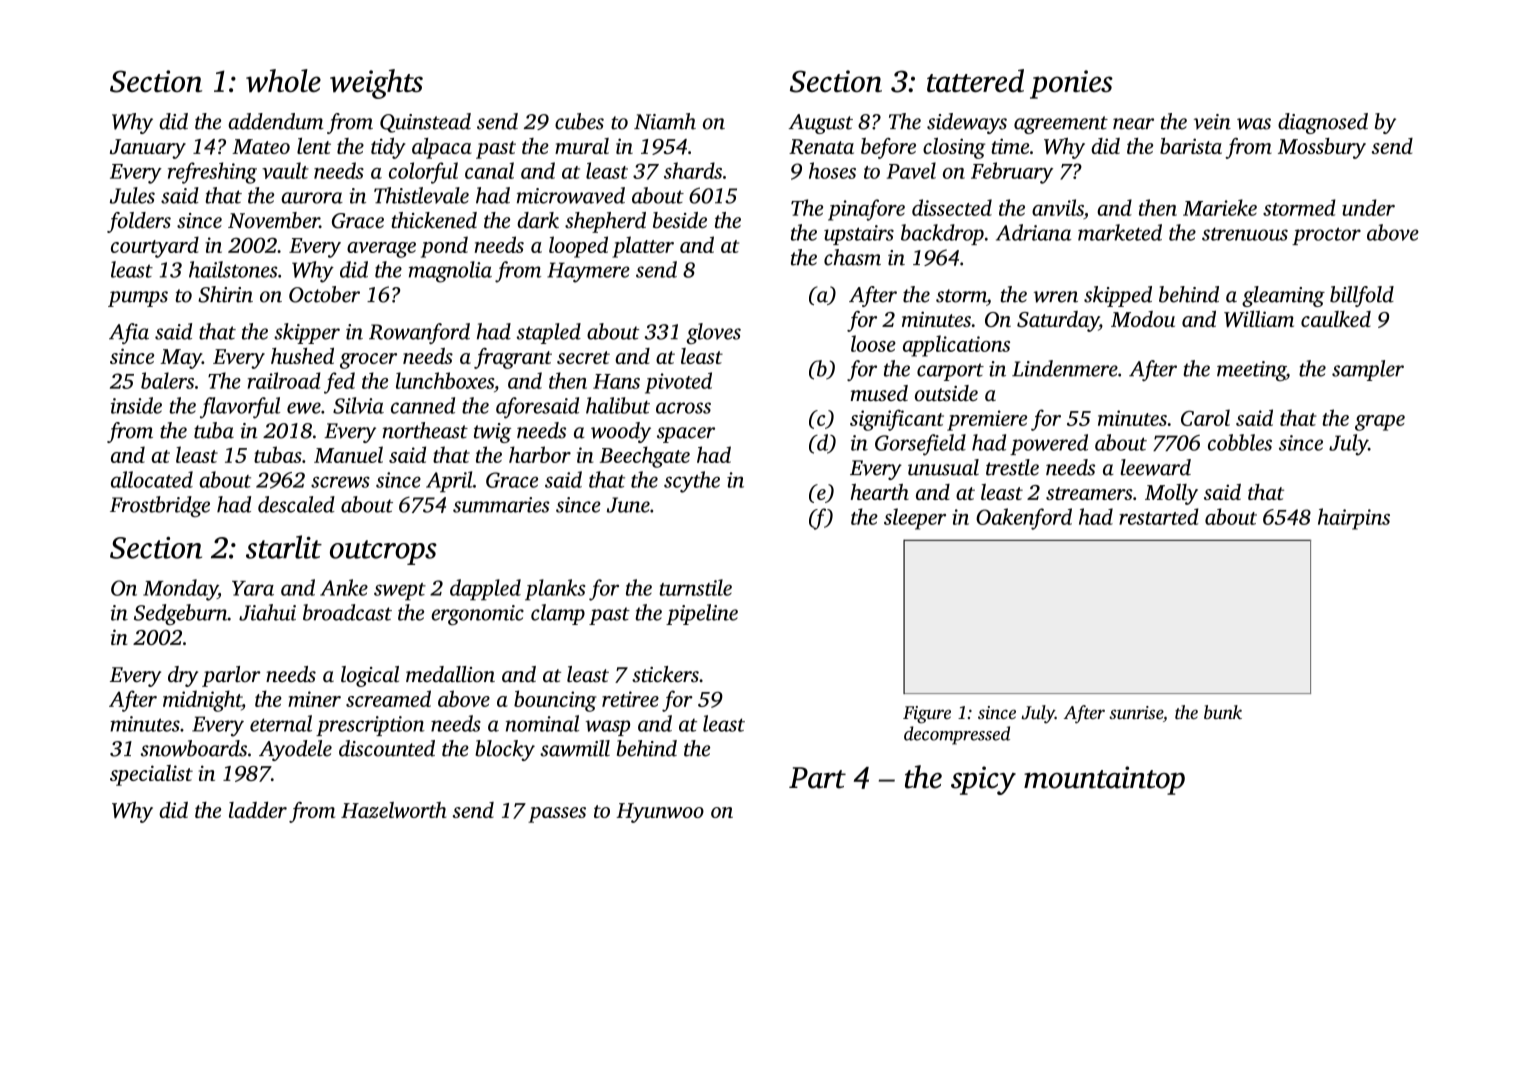  What do you see at coordinates (376, 84) in the page?
I see `weights` at bounding box center [376, 84].
